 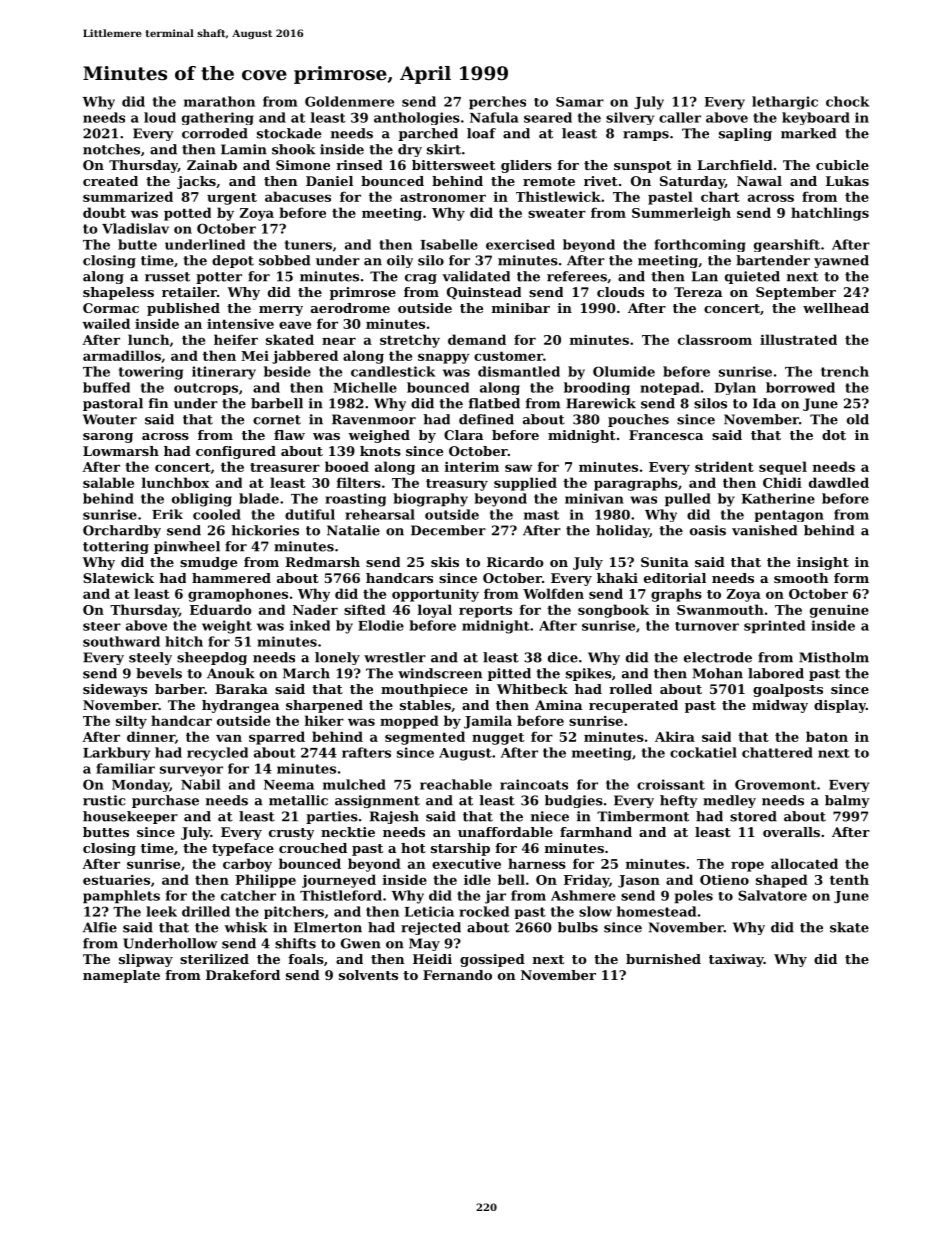 I want to click on Nawal, so click(x=759, y=181).
